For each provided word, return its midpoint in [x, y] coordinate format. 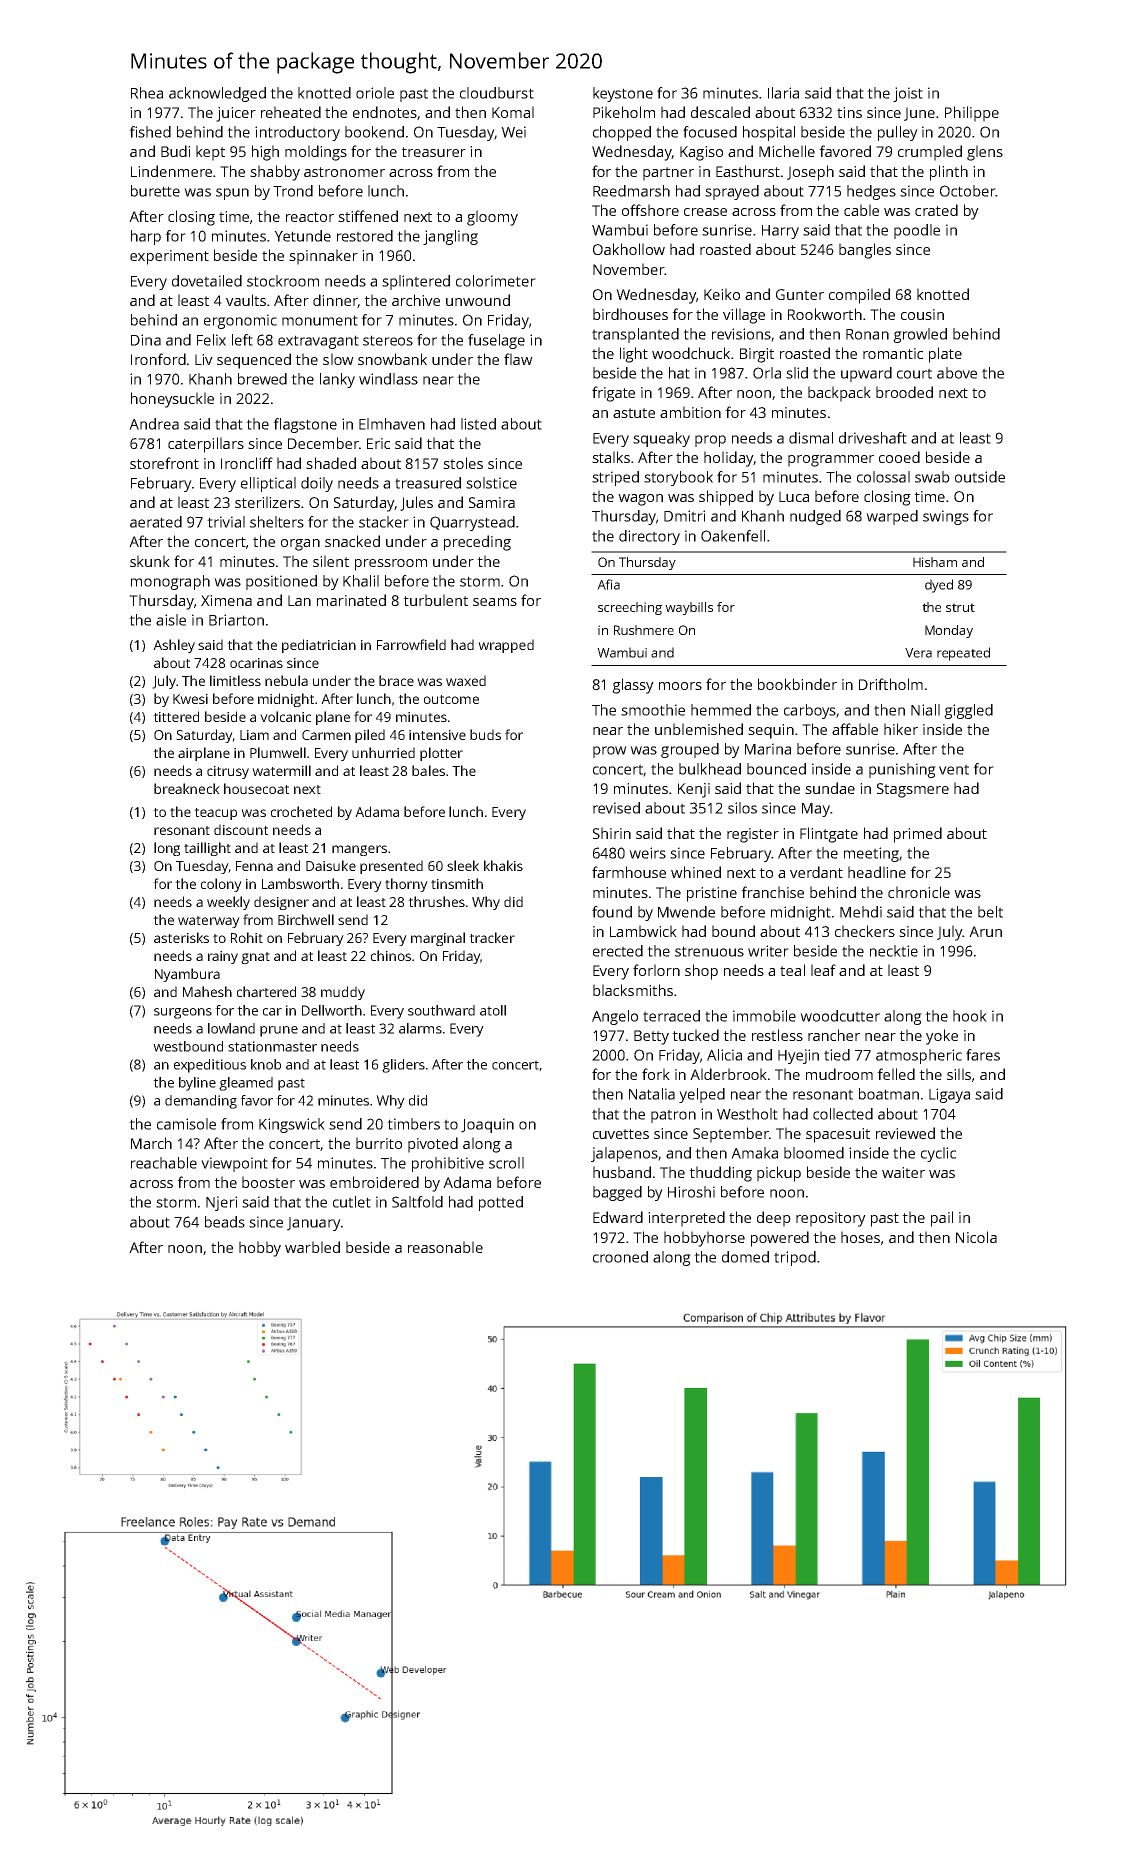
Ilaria [783, 93]
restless [777, 1035]
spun [232, 194]
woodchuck [691, 353]
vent [954, 769]
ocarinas [256, 663]
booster [268, 1182]
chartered [266, 991]
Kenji [694, 790]
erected [618, 951]
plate [945, 355]
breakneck [187, 788]
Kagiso [701, 153]
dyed [939, 586]
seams [495, 602]
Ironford [158, 359]
